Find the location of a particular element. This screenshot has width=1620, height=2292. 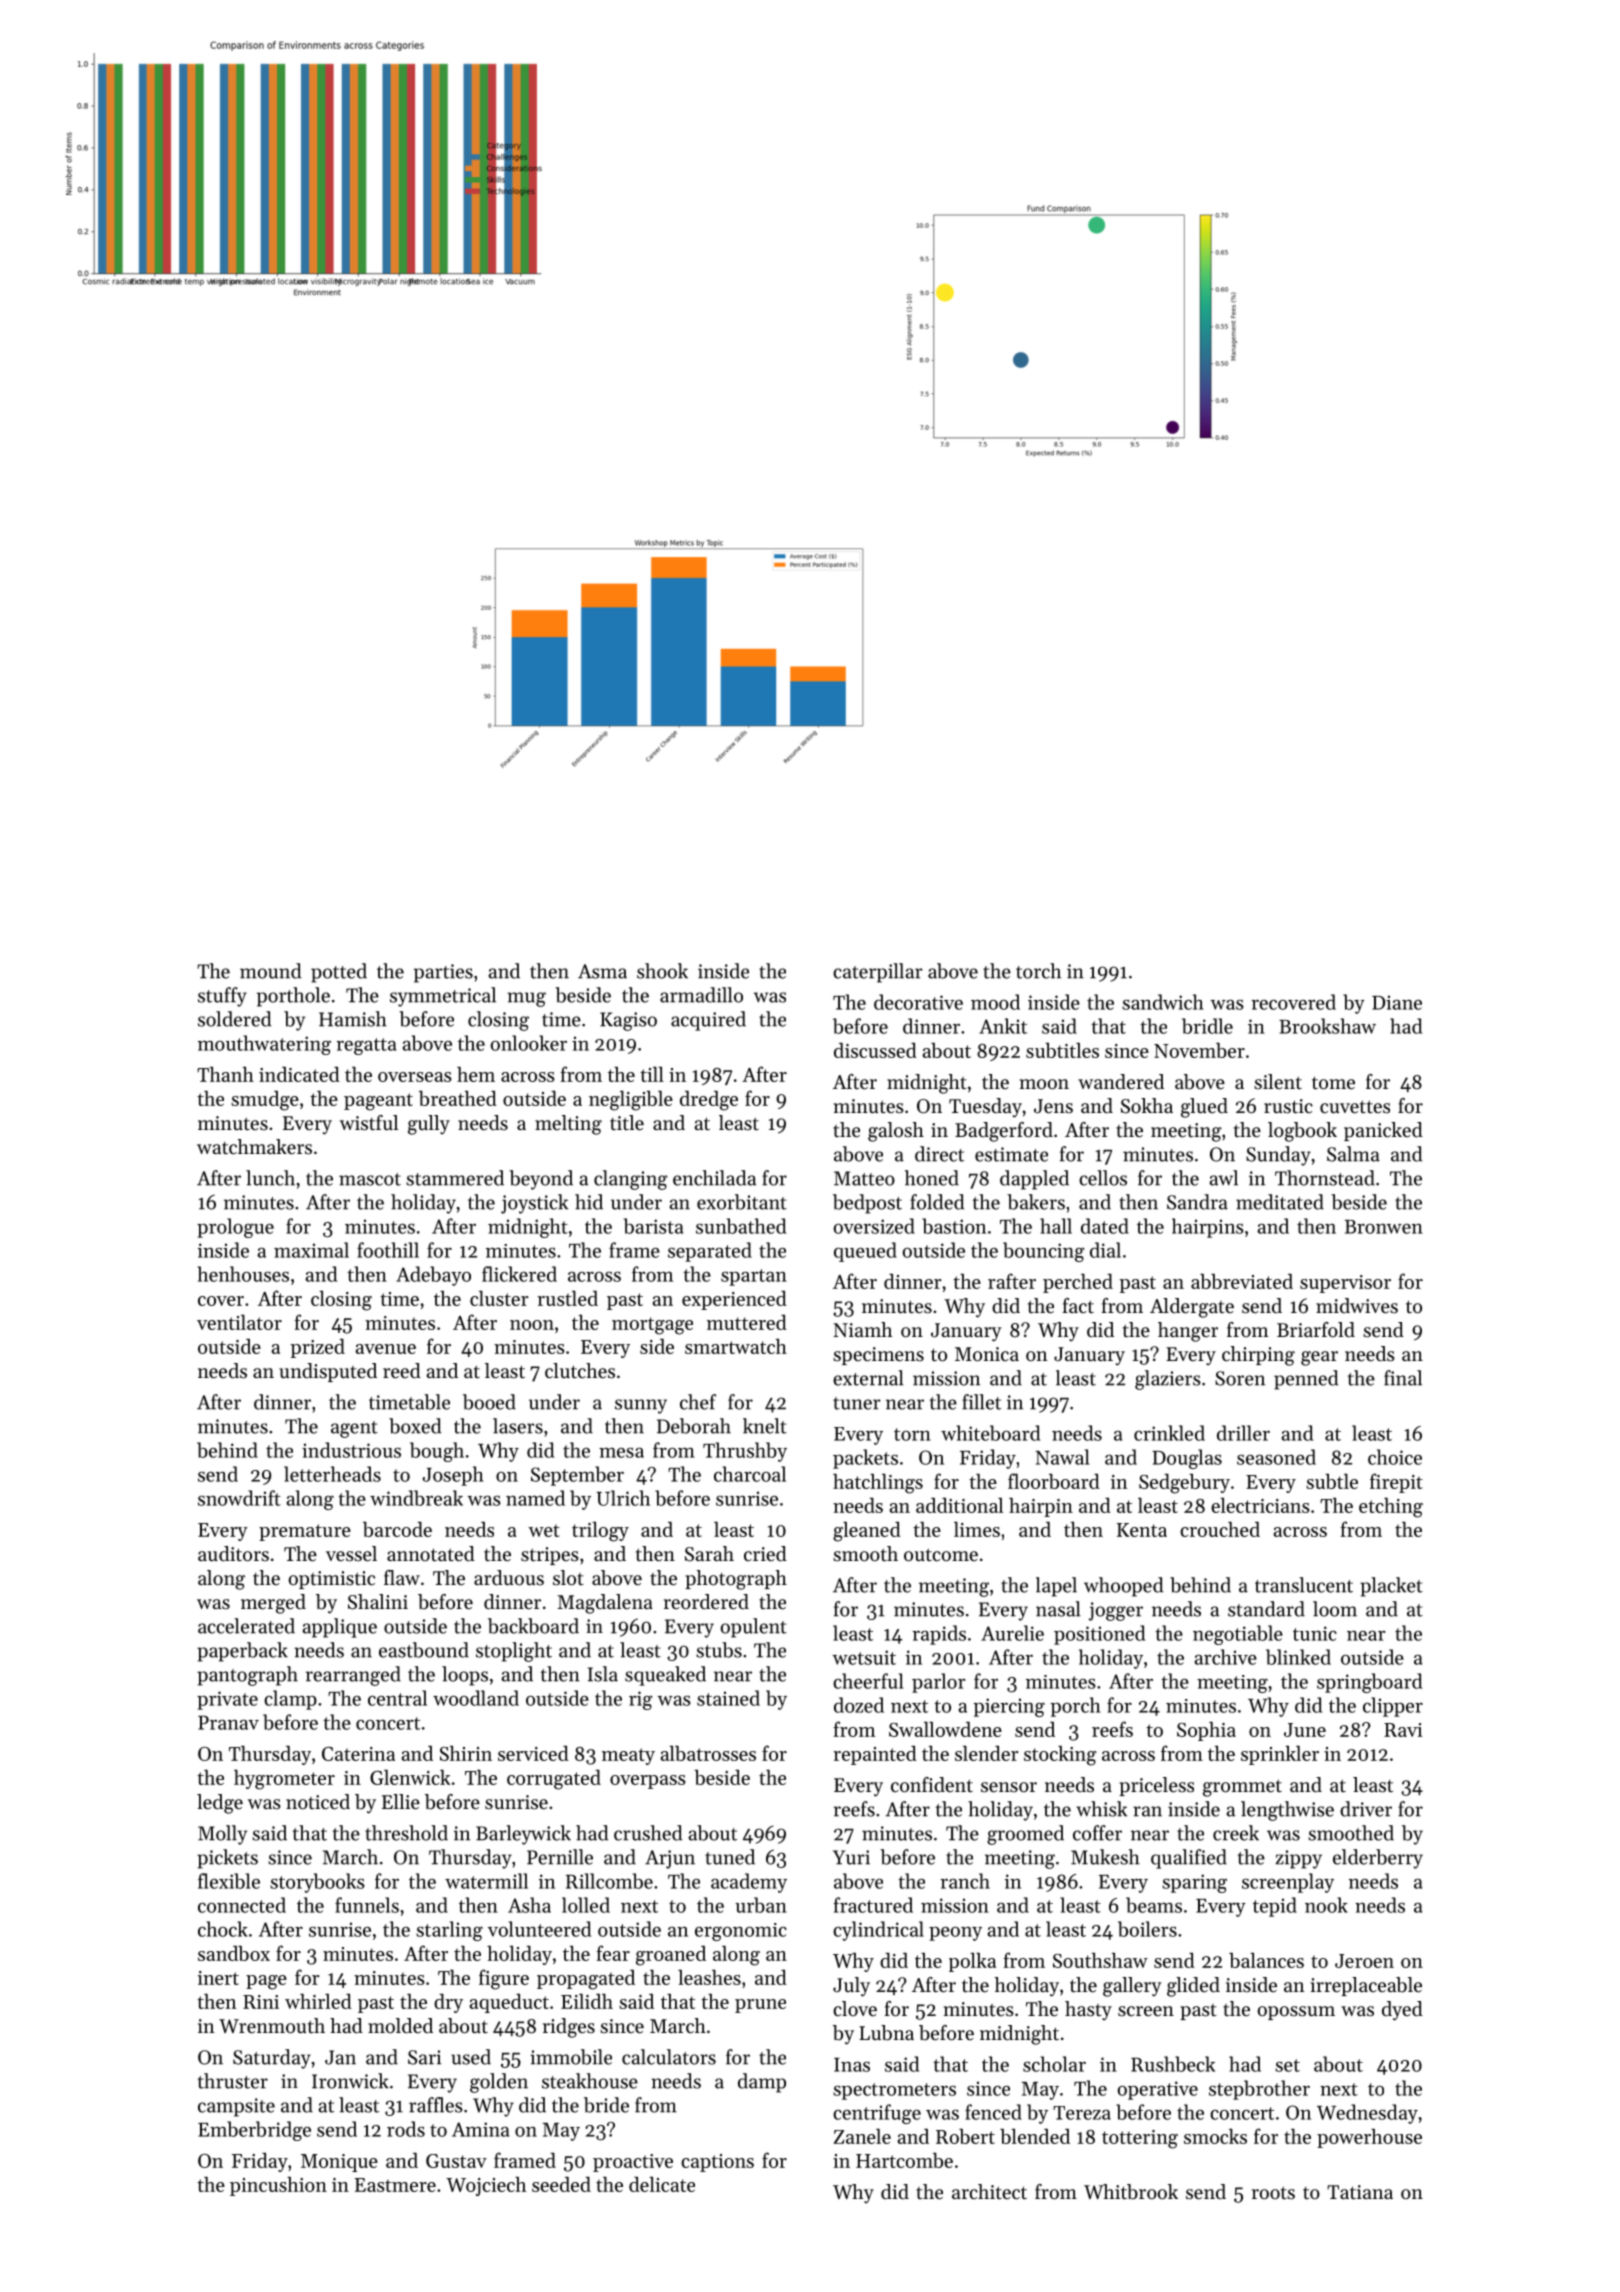

beyond is located at coordinates (541, 1180).
